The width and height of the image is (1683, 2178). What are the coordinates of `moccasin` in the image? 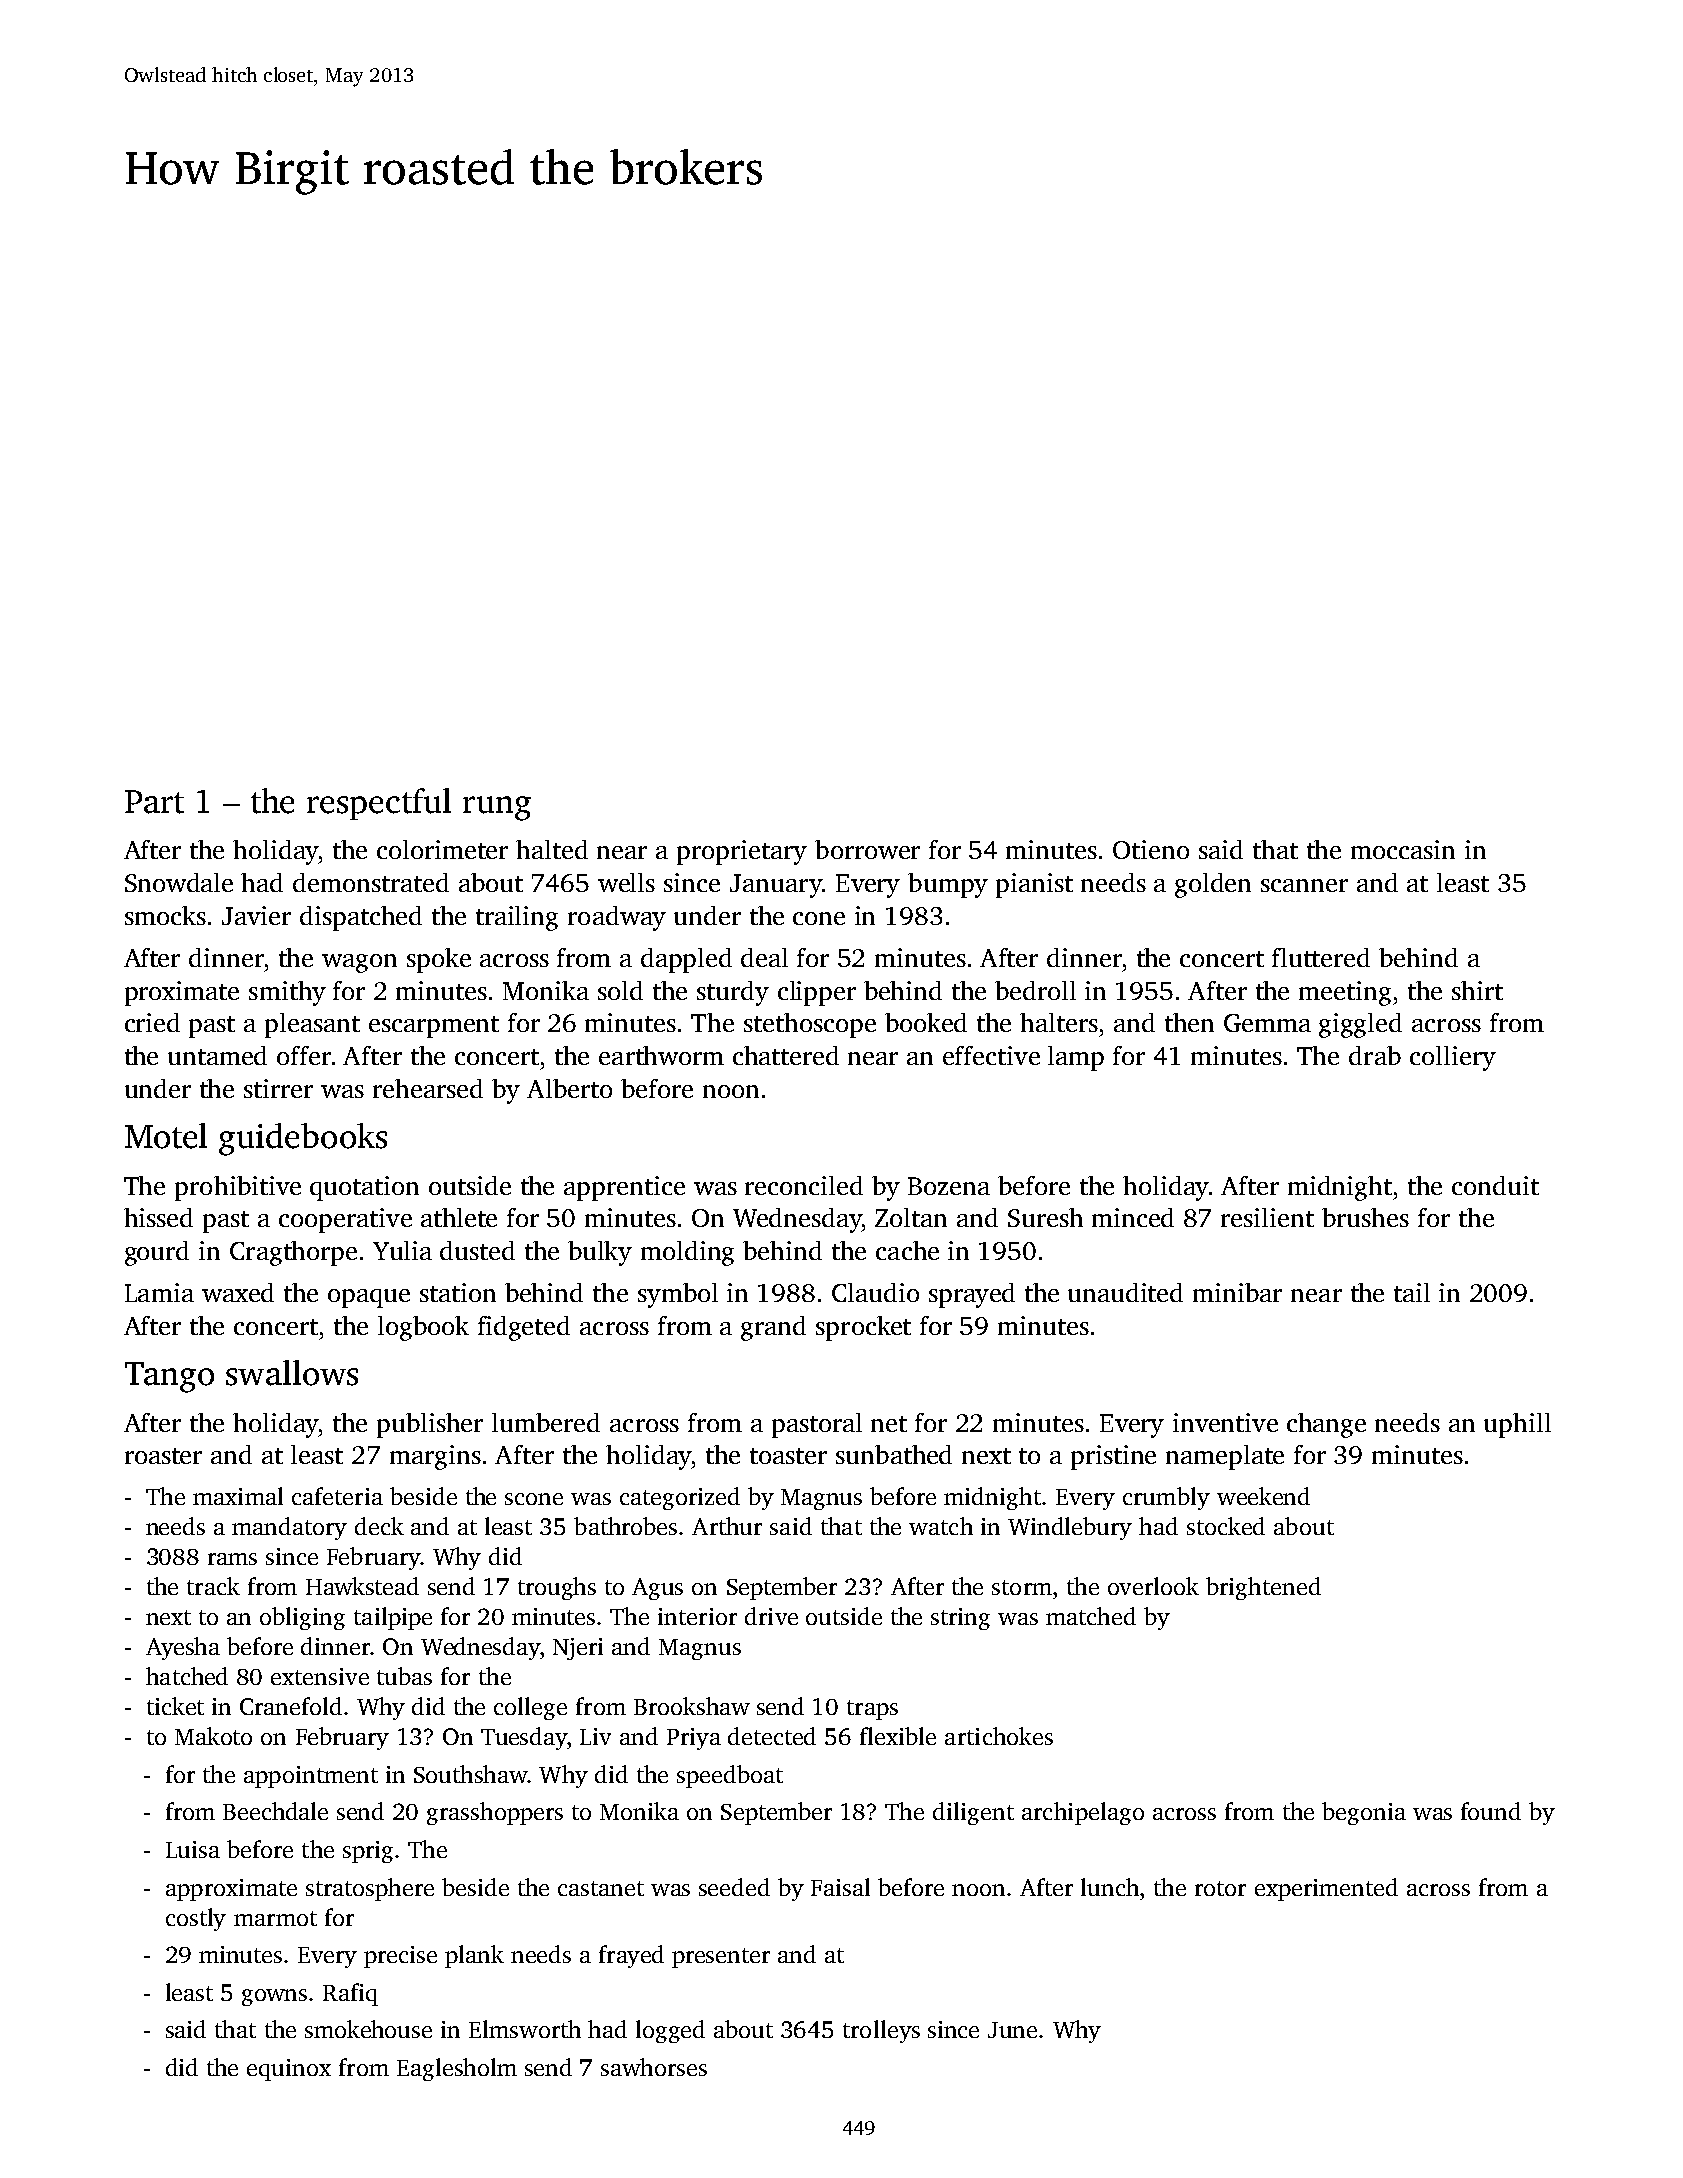 It's located at (1403, 849).
